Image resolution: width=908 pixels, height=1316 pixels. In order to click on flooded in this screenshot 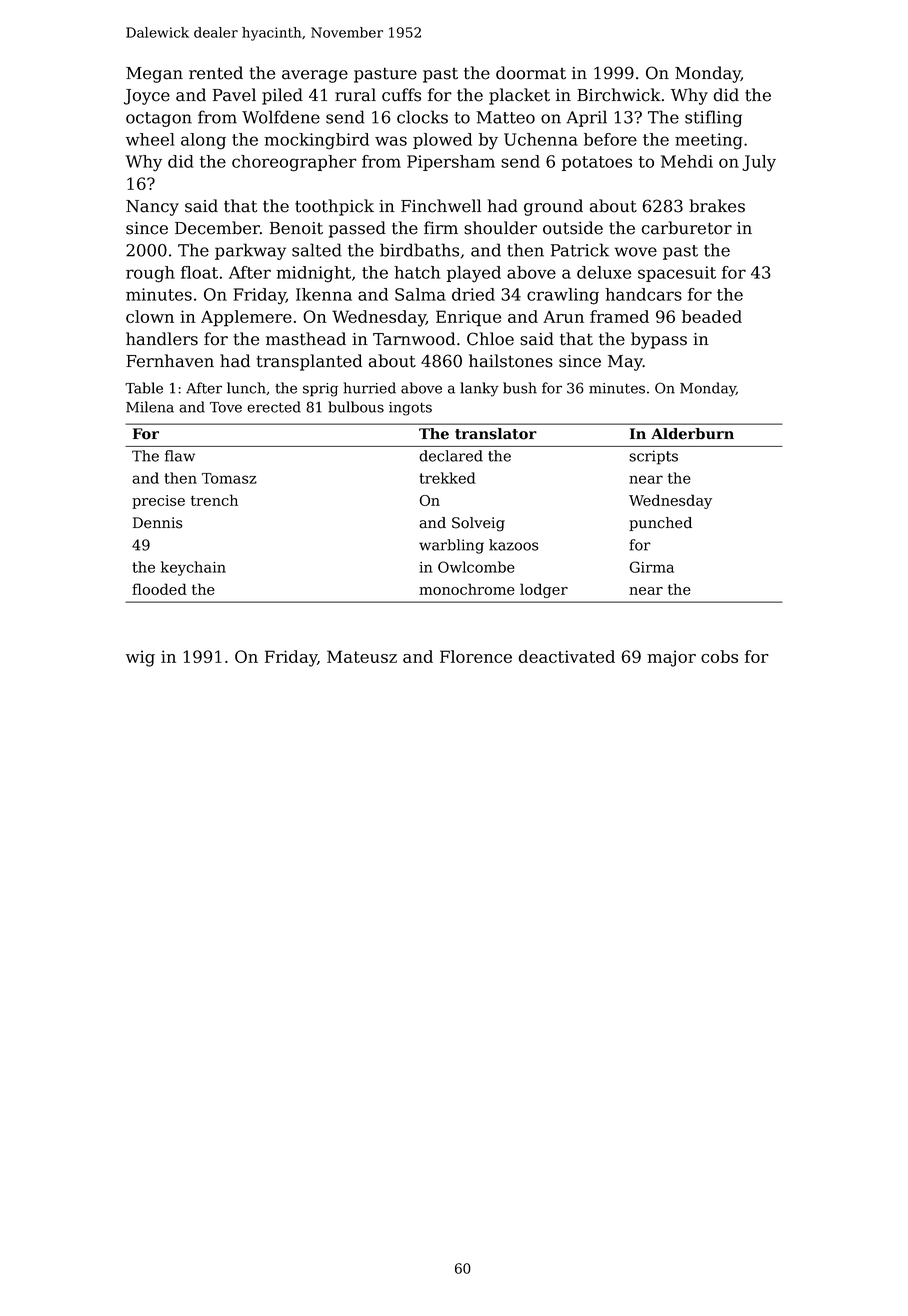, I will do `click(159, 589)`.
